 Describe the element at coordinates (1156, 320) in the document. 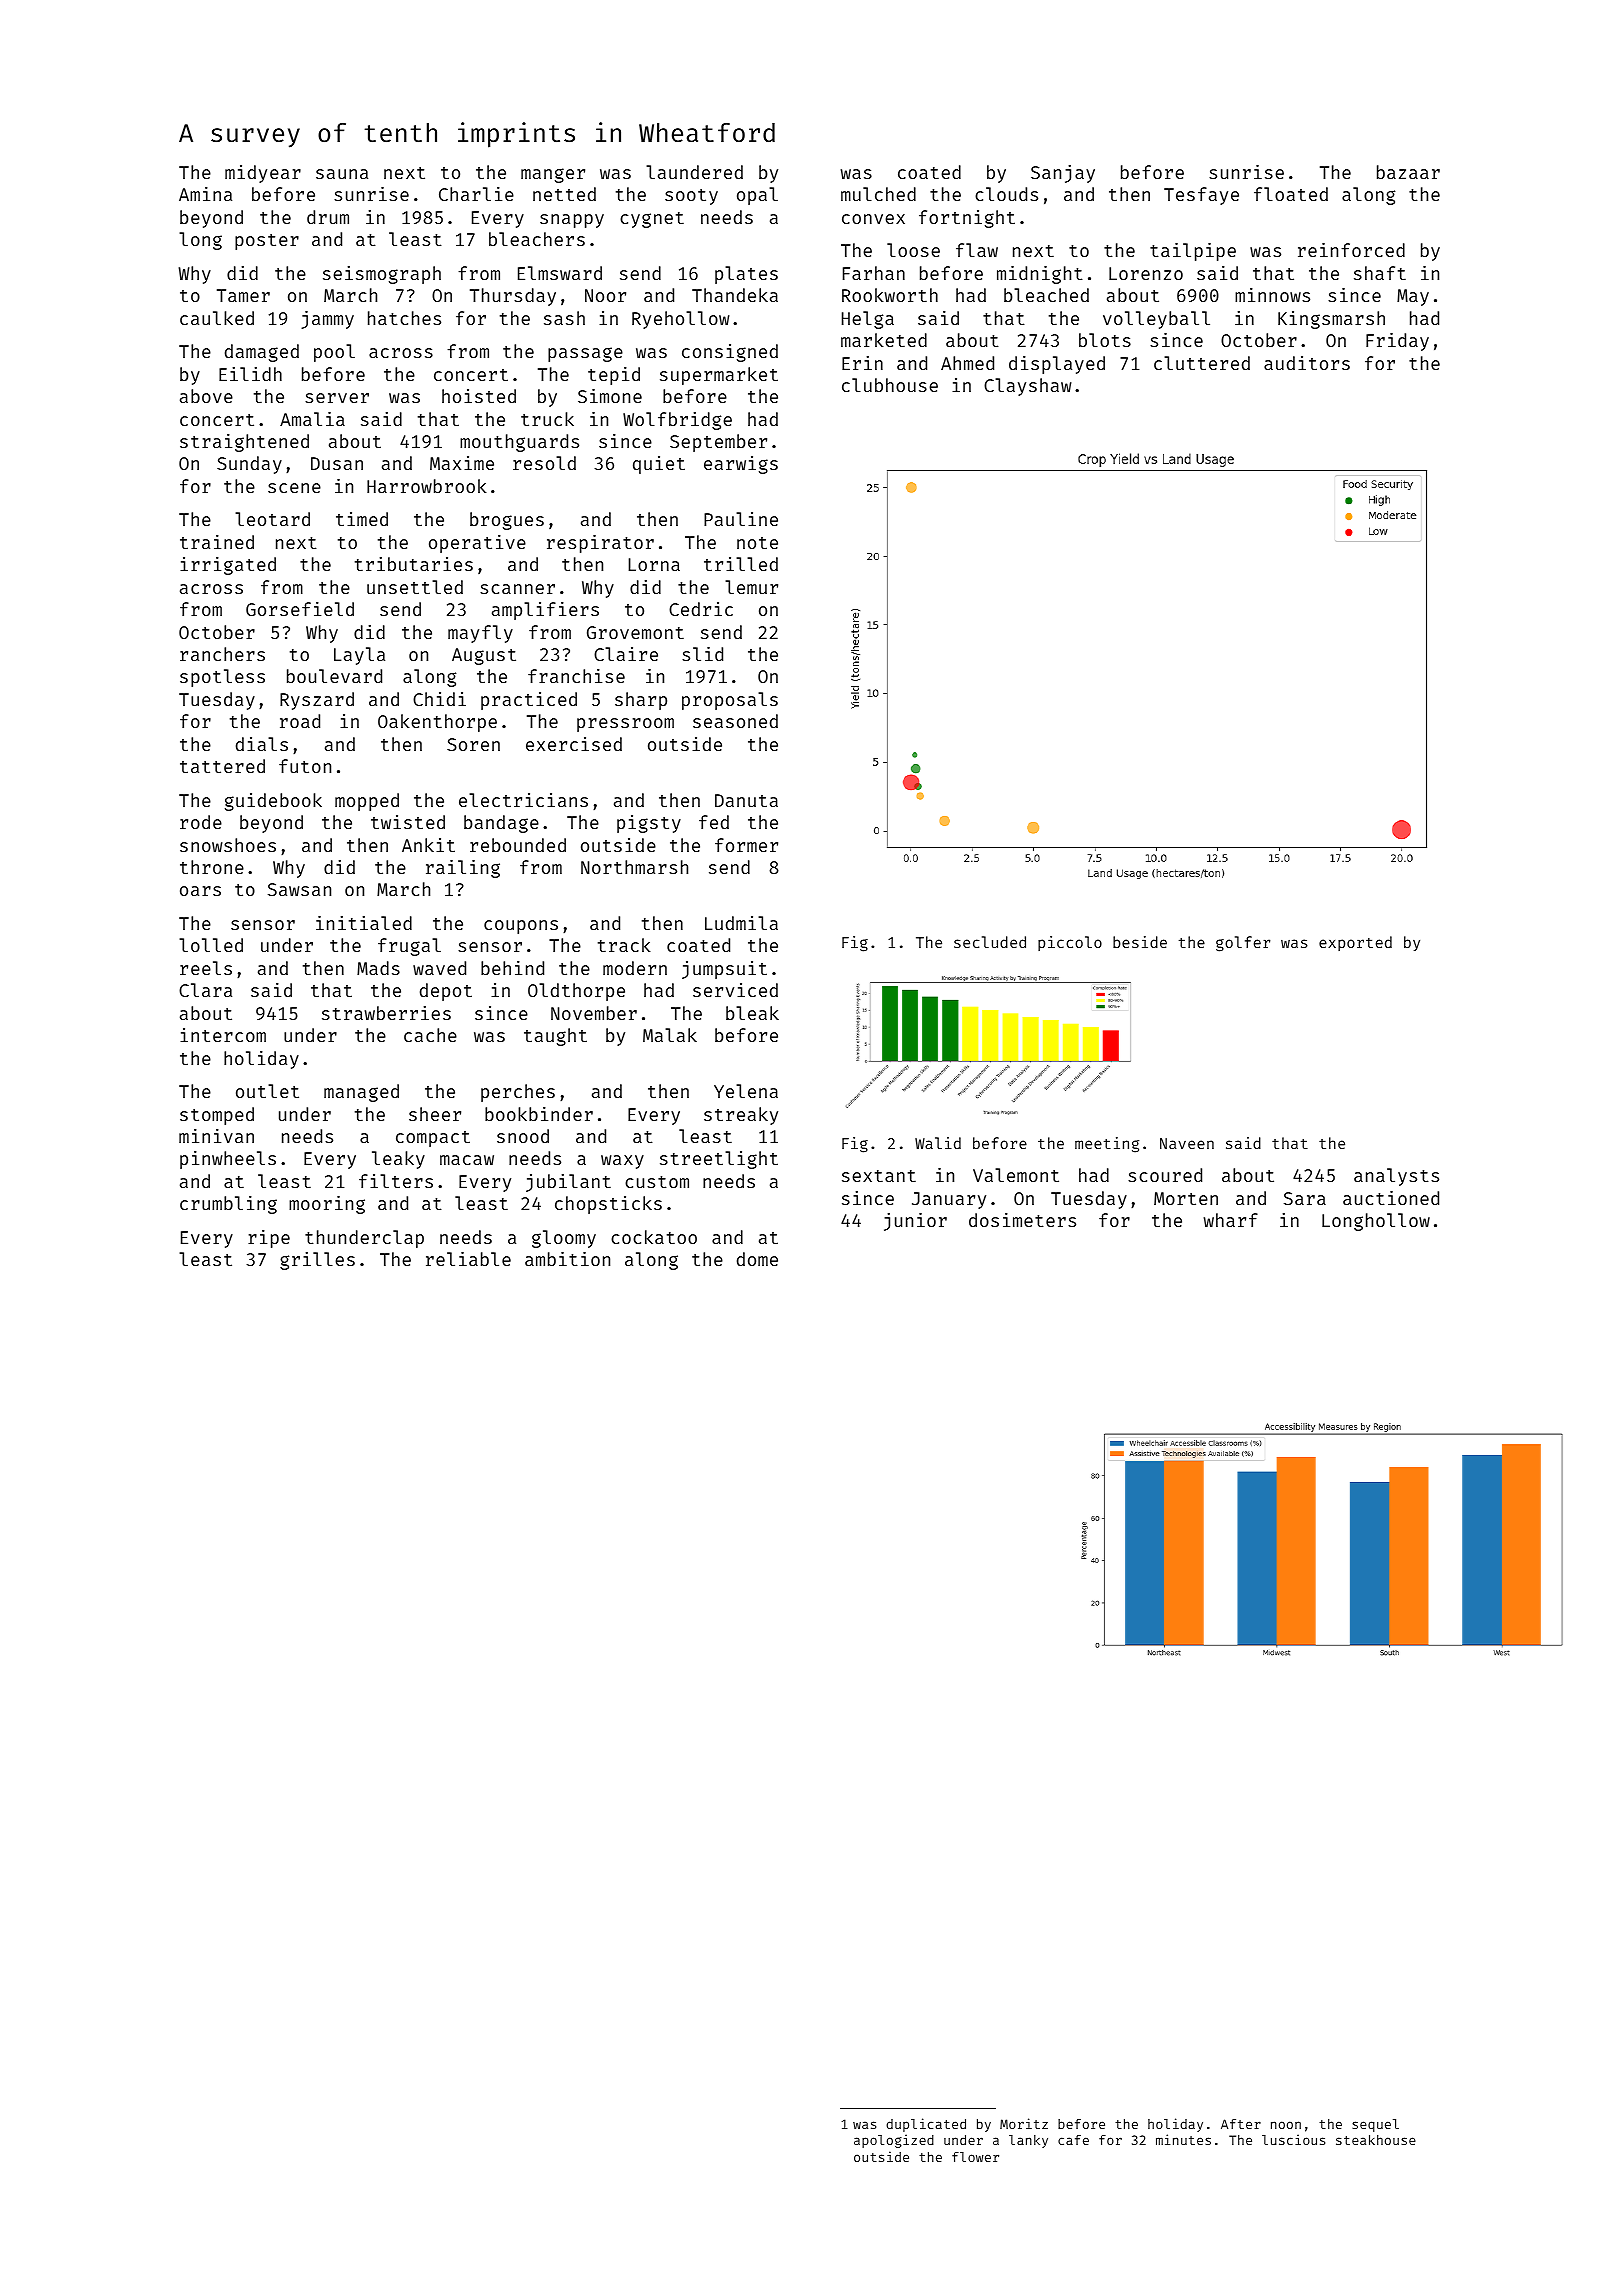

I see `volleyball` at that location.
